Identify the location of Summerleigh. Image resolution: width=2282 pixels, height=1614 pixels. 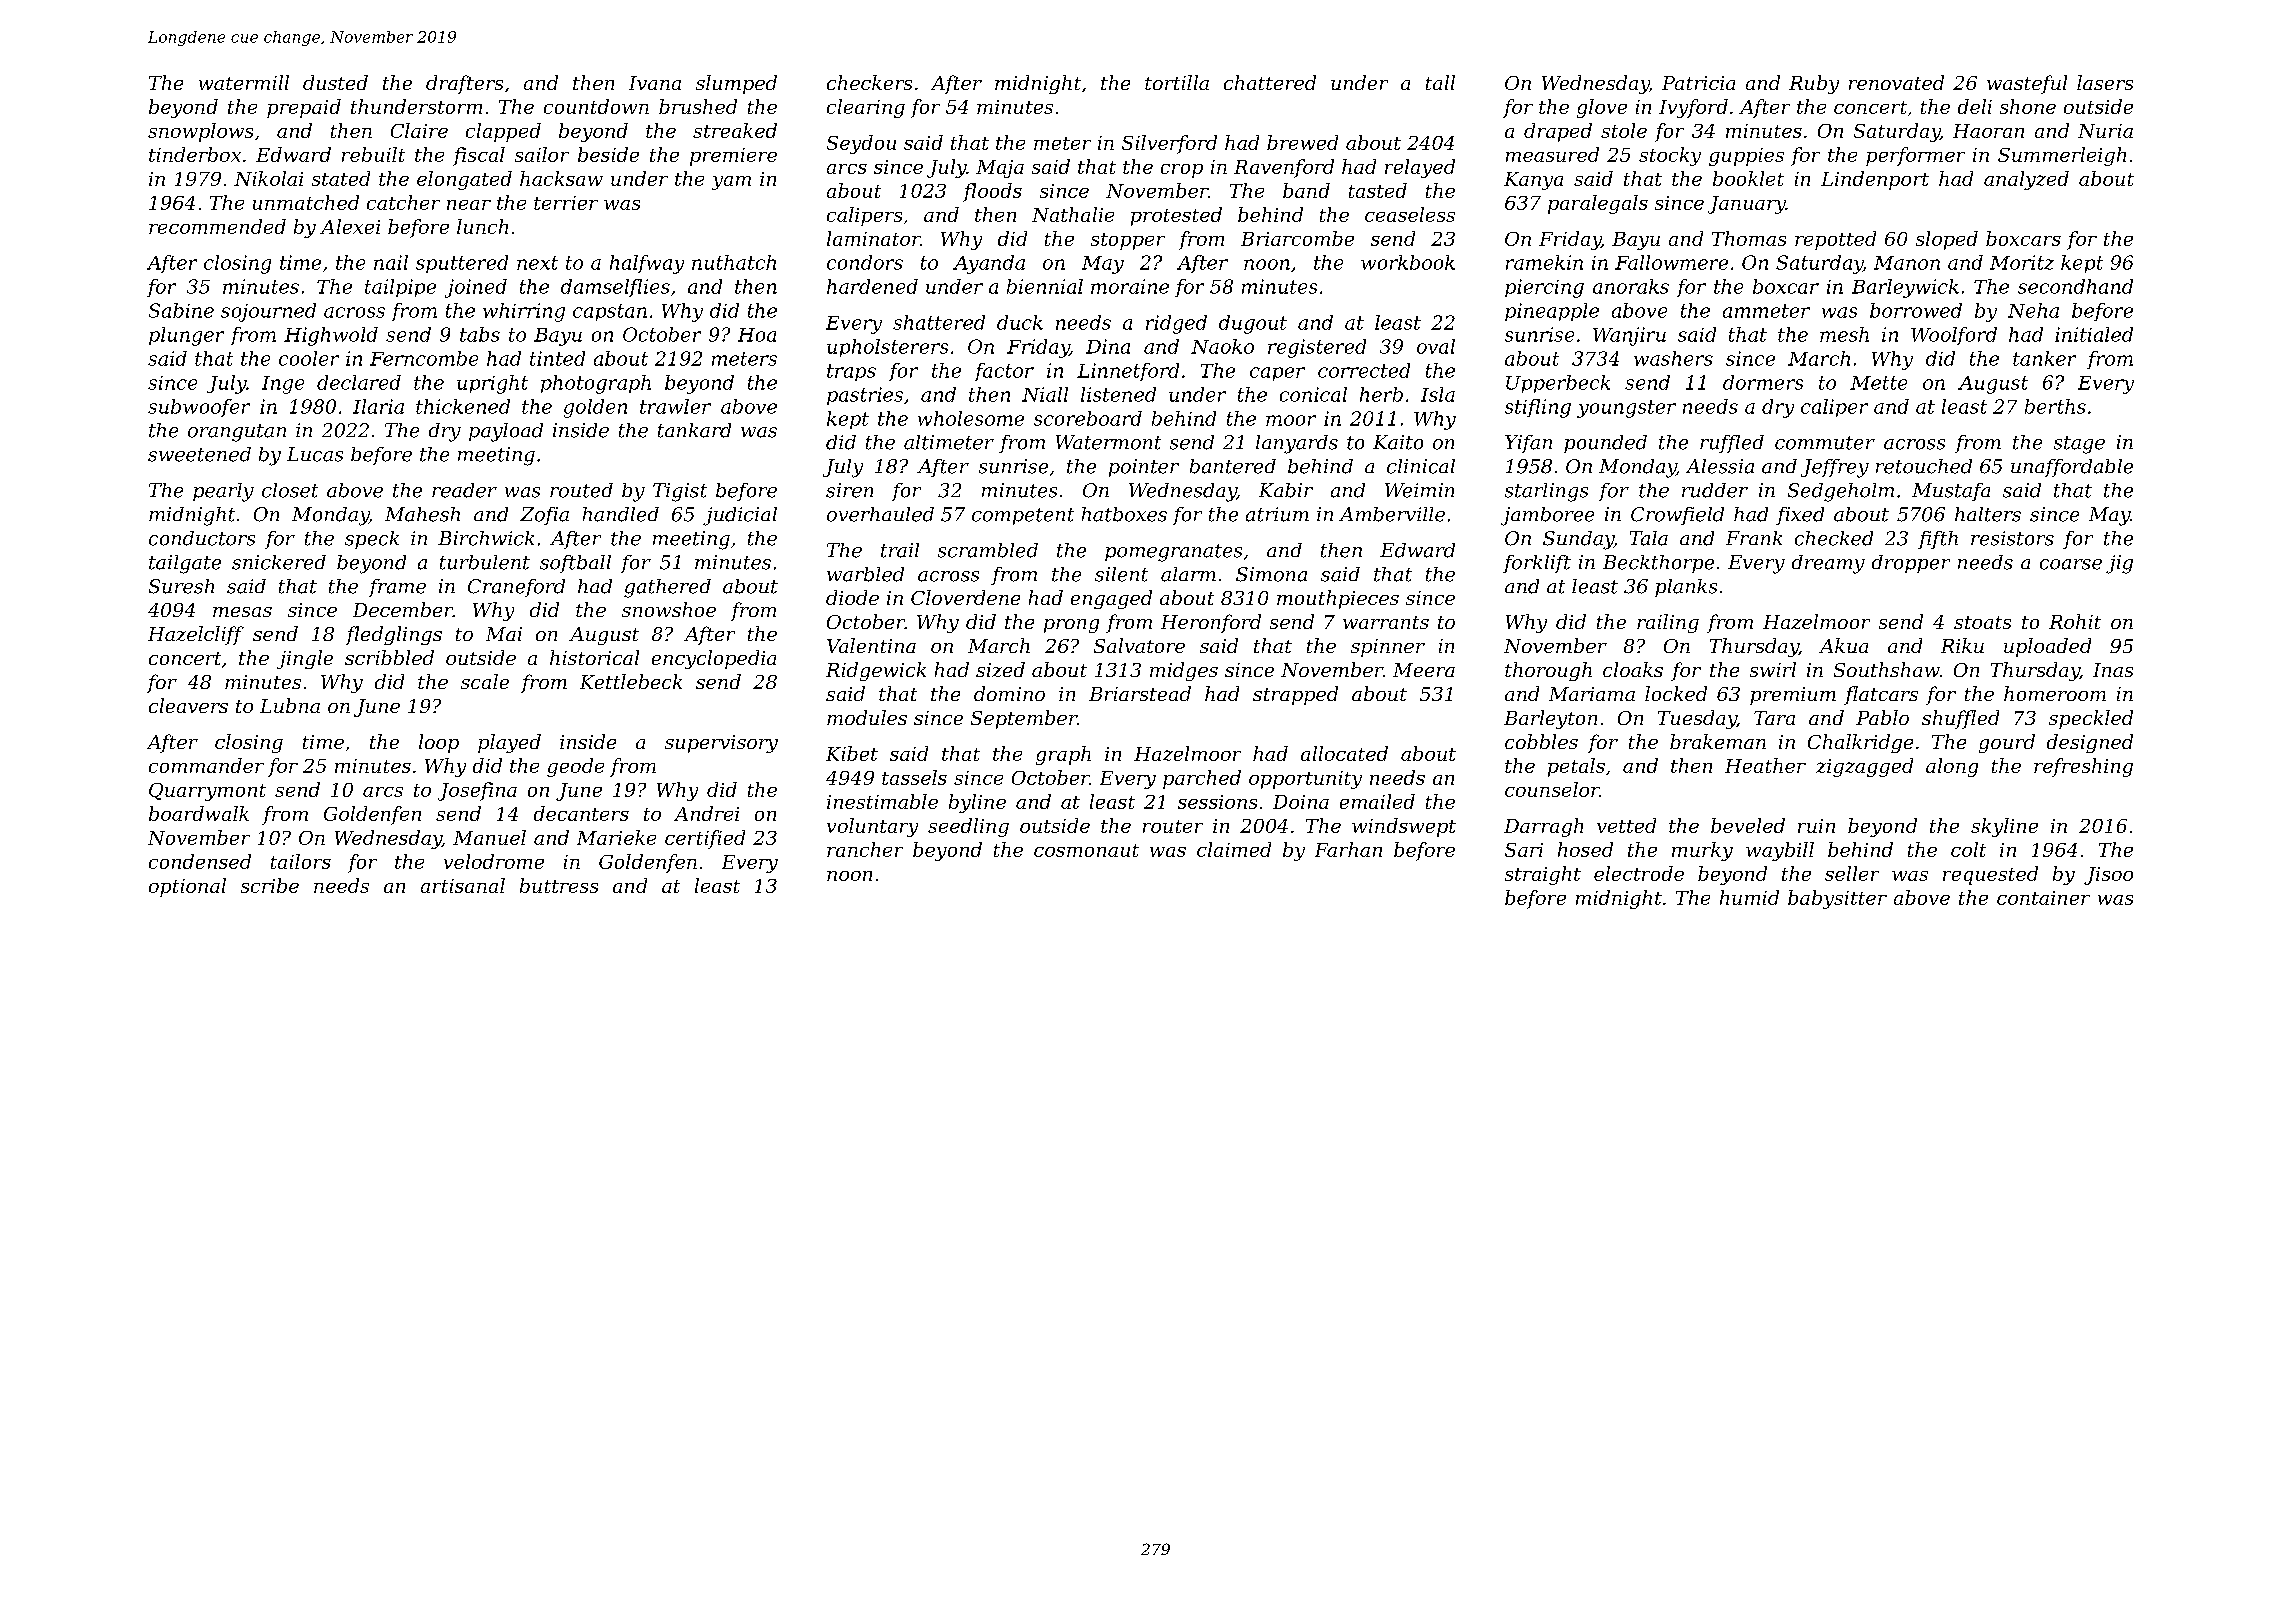
(2062, 156).
